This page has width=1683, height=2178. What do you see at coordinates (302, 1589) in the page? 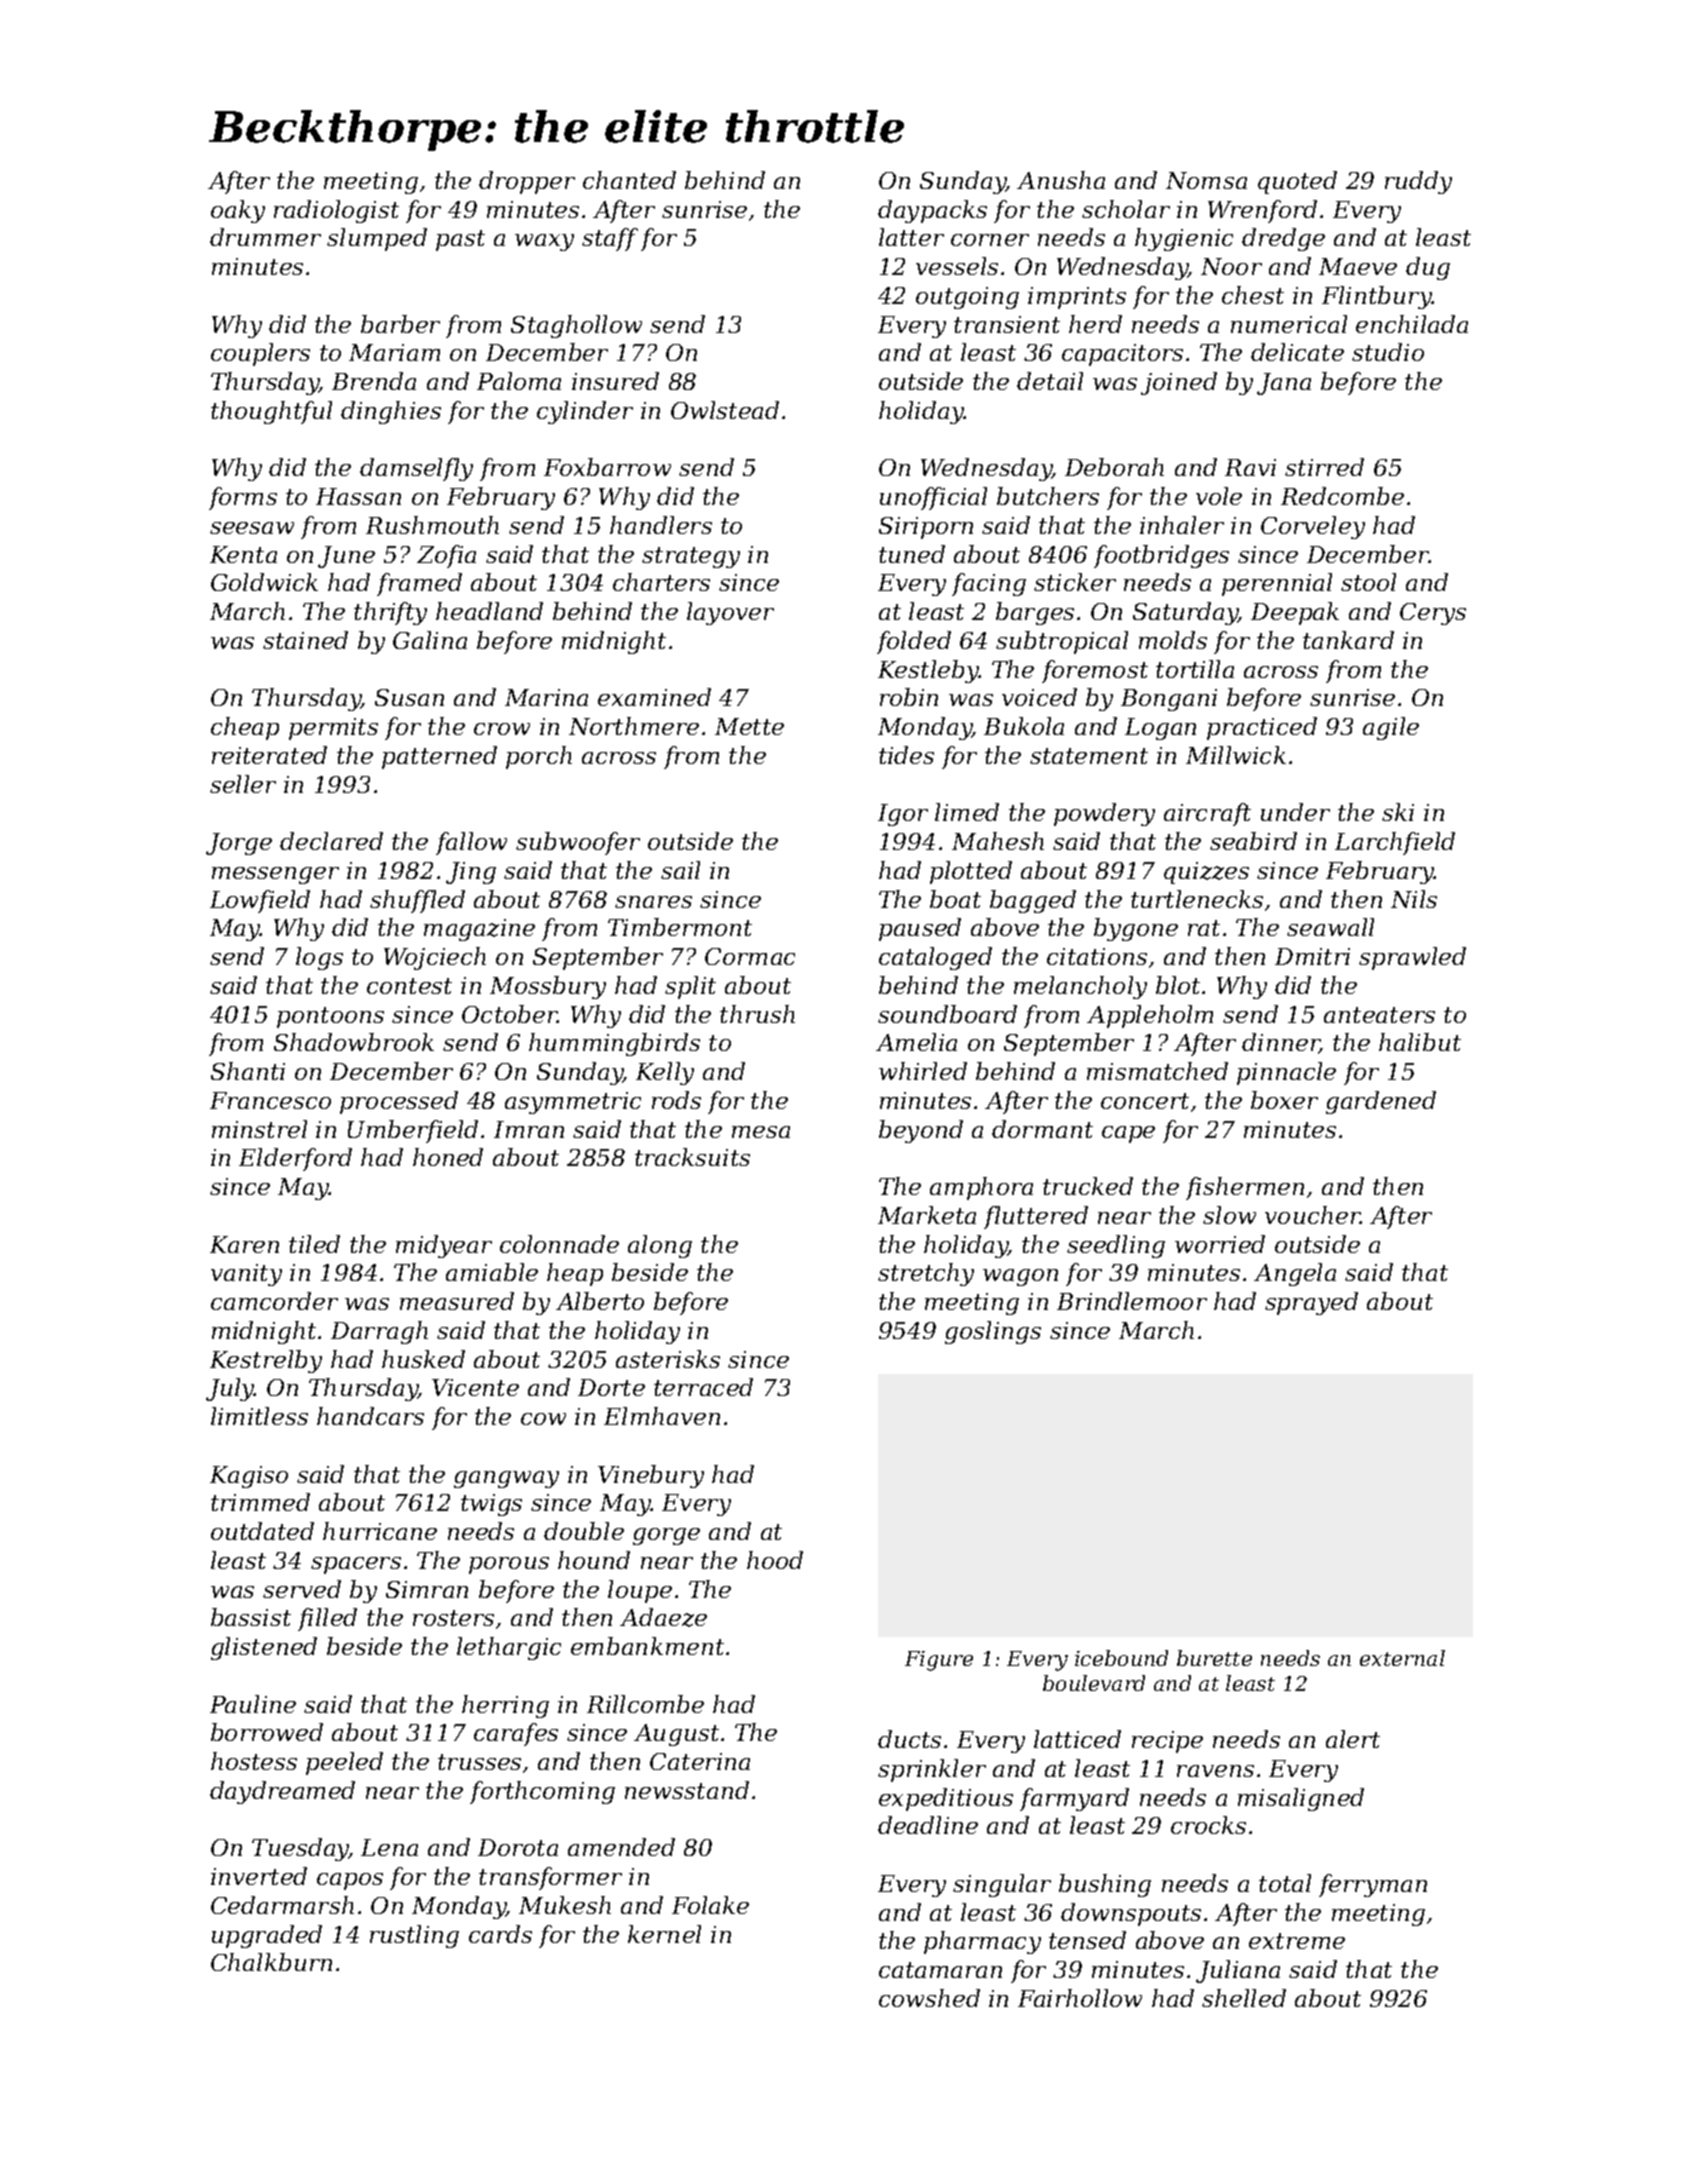
I see `served` at bounding box center [302, 1589].
